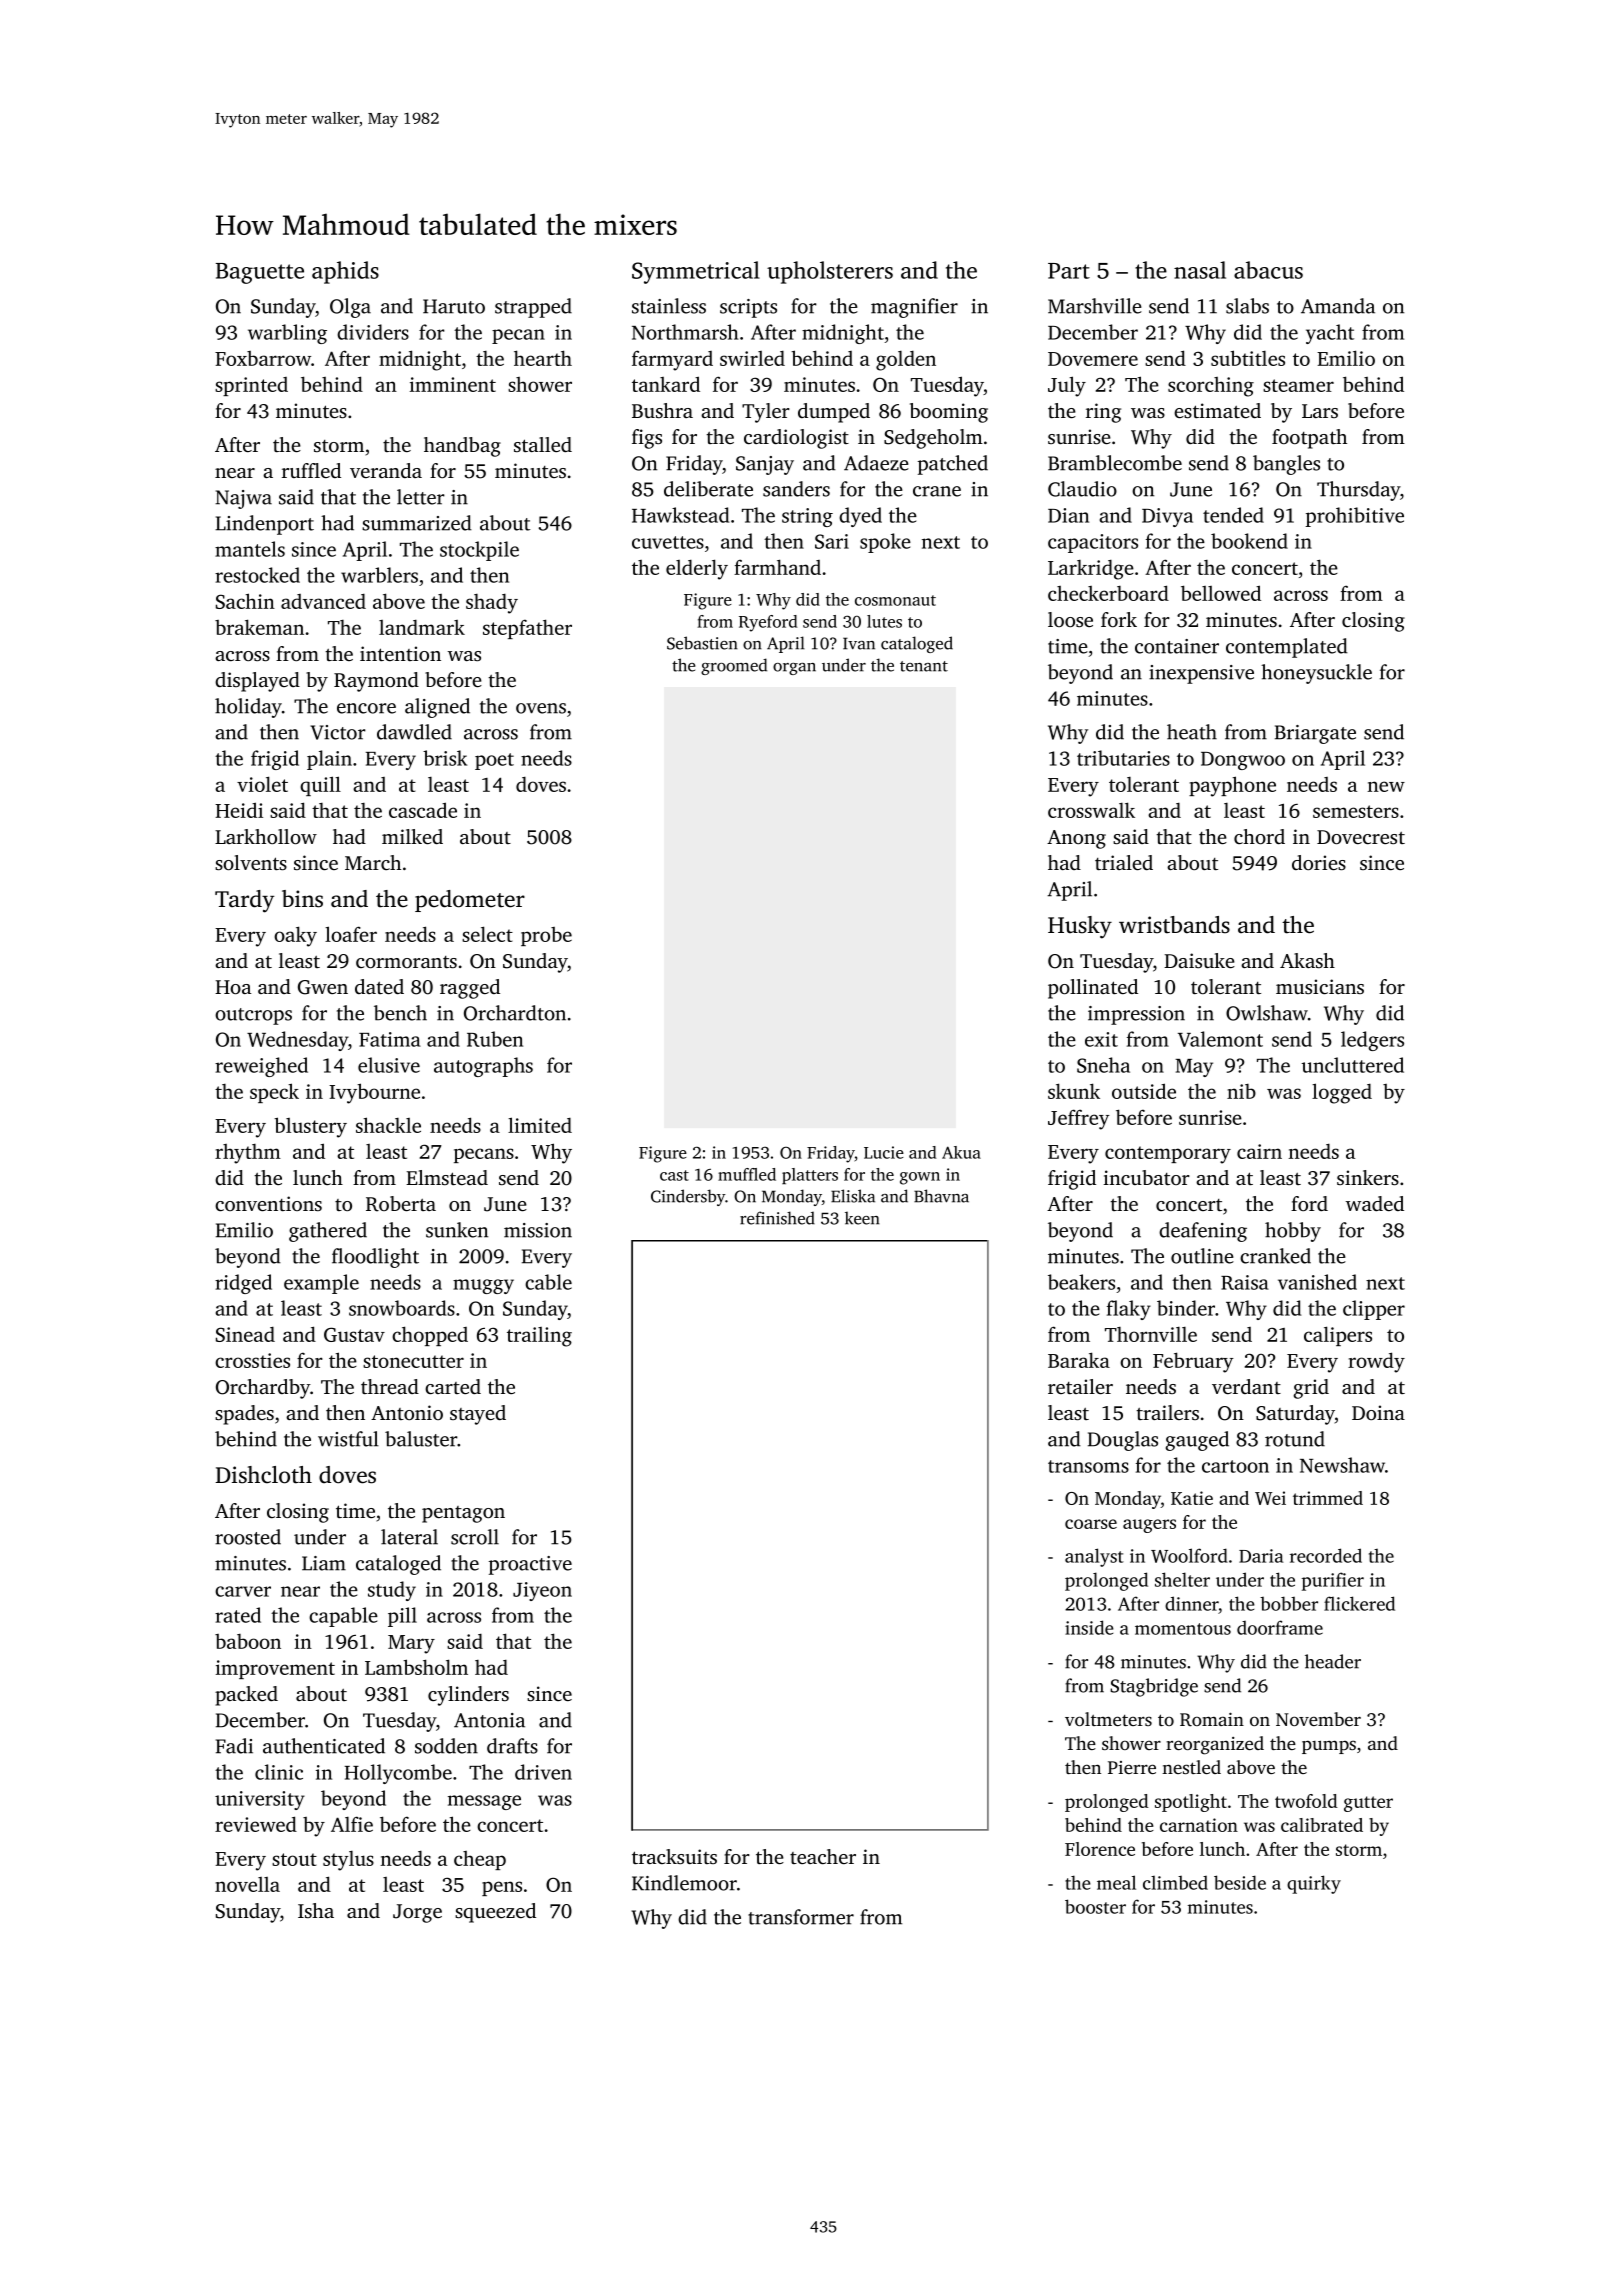 Image resolution: width=1620 pixels, height=2292 pixels. Describe the element at coordinates (1091, 1524) in the document. I see `coarse` at that location.
